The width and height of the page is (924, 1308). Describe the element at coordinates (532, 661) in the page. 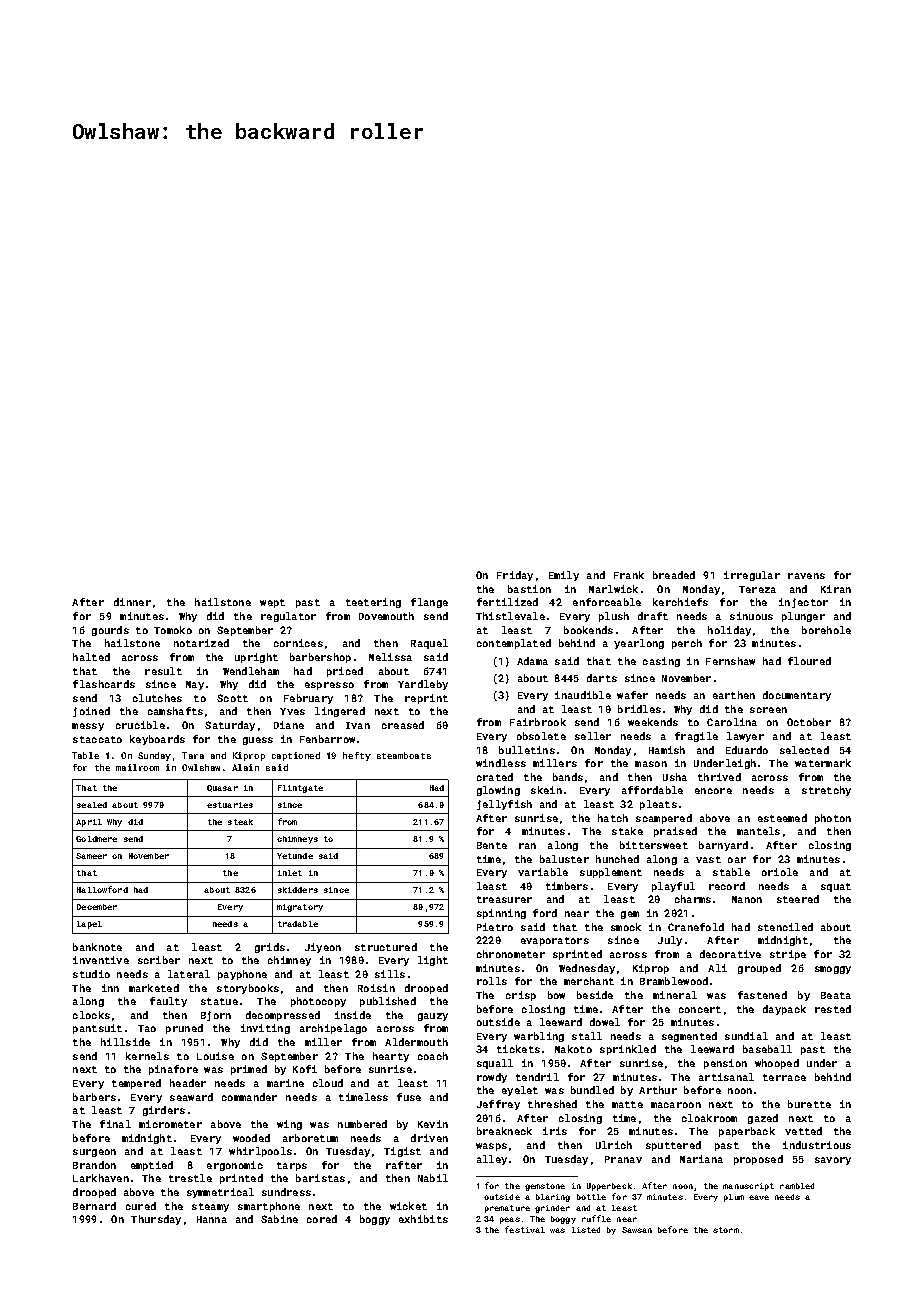

I see `Adama` at that location.
